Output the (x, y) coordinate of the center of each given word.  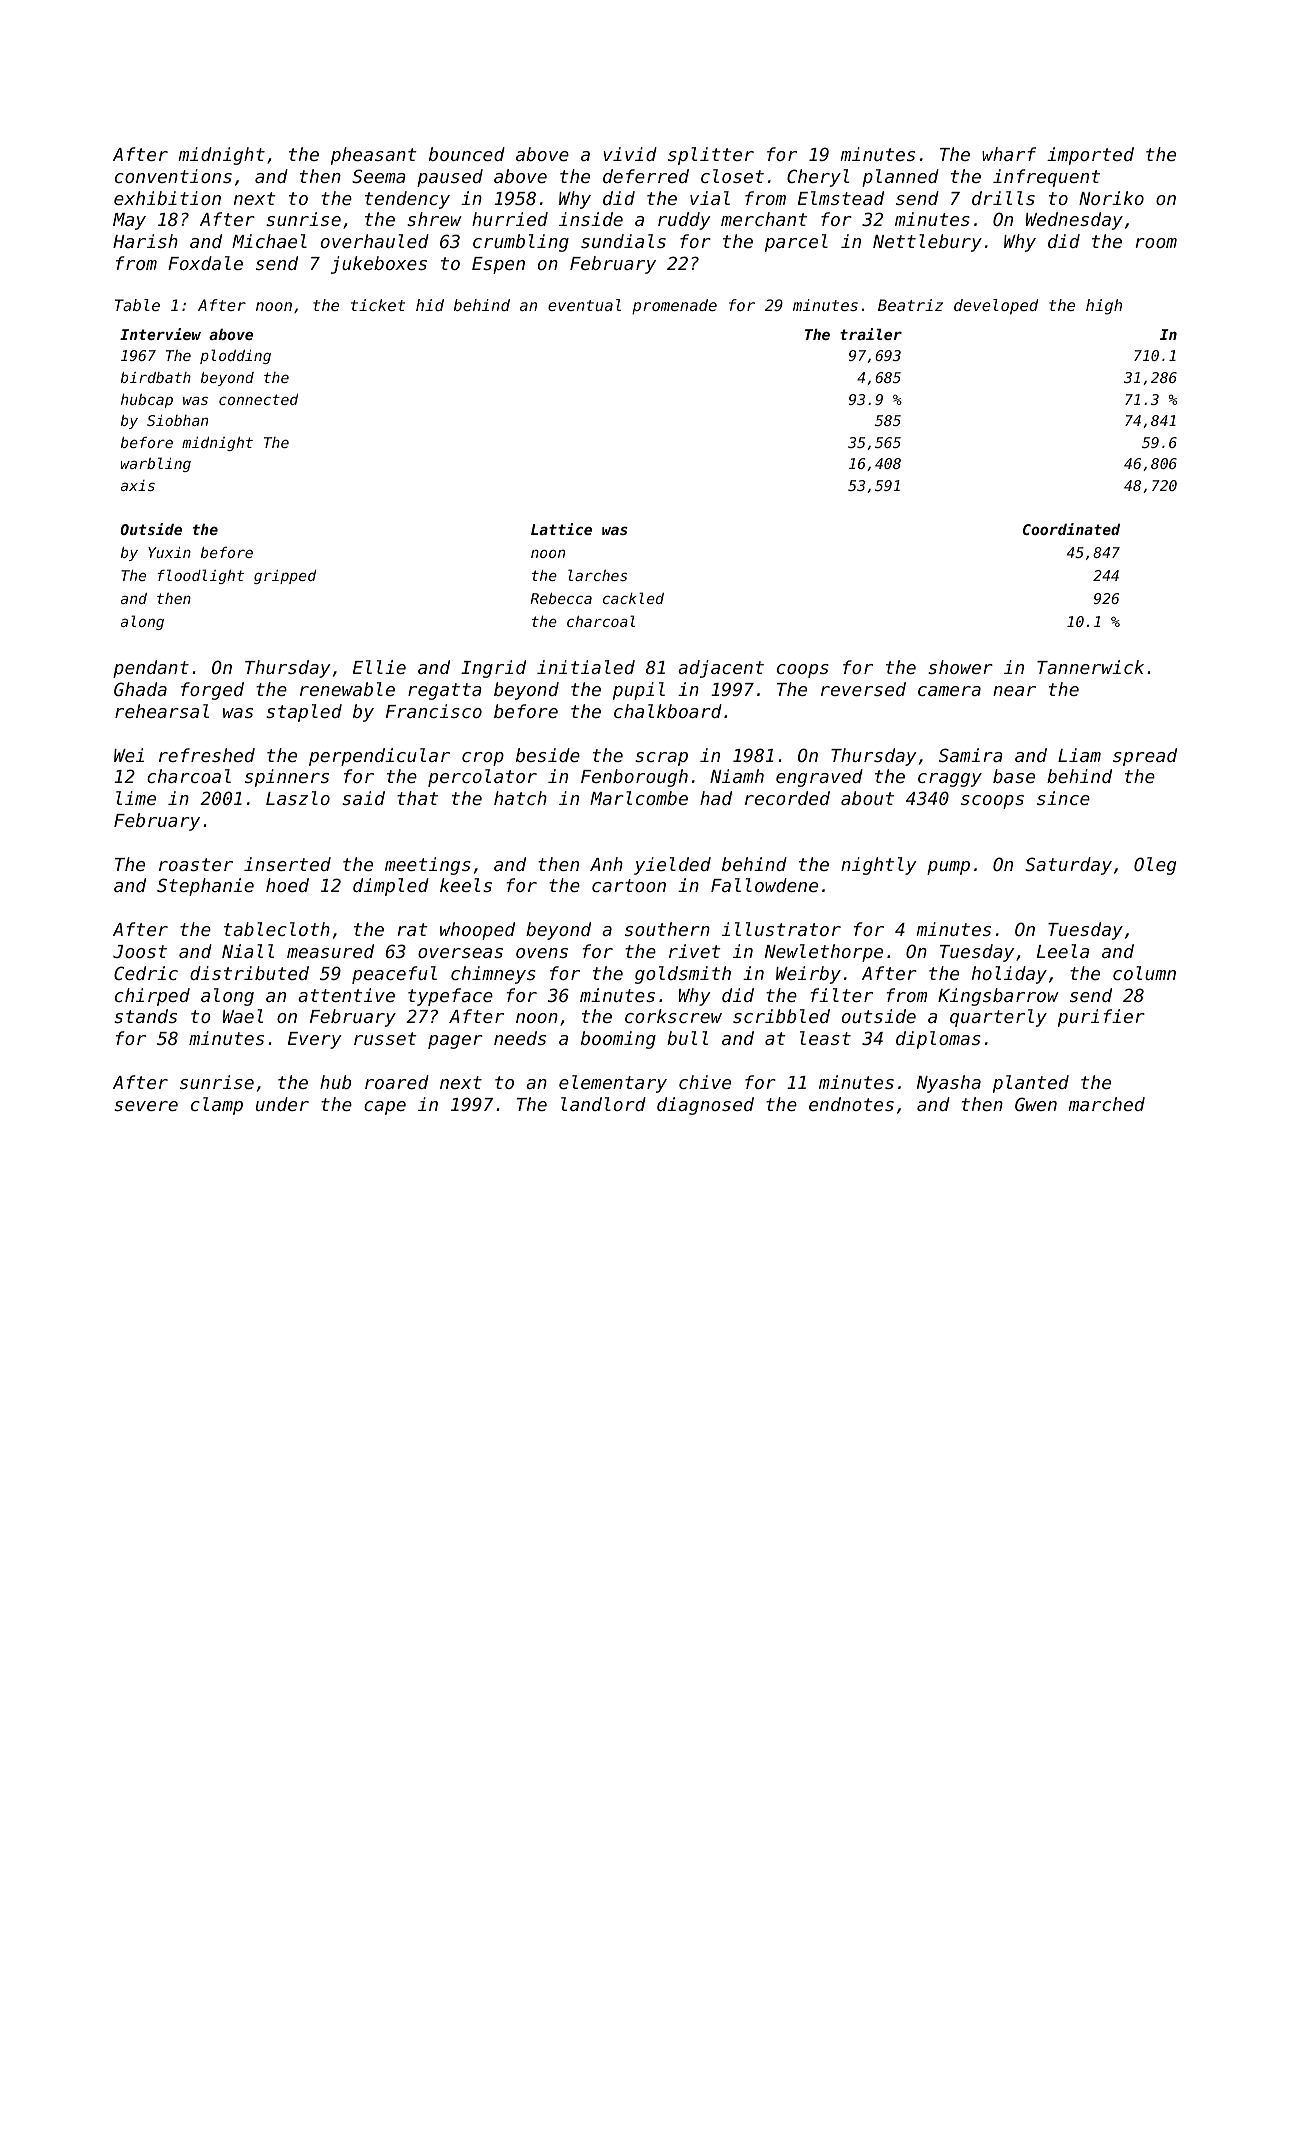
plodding (235, 356)
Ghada (140, 689)
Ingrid (493, 669)
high (1104, 307)
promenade (674, 306)
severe (146, 1106)
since (1063, 798)
